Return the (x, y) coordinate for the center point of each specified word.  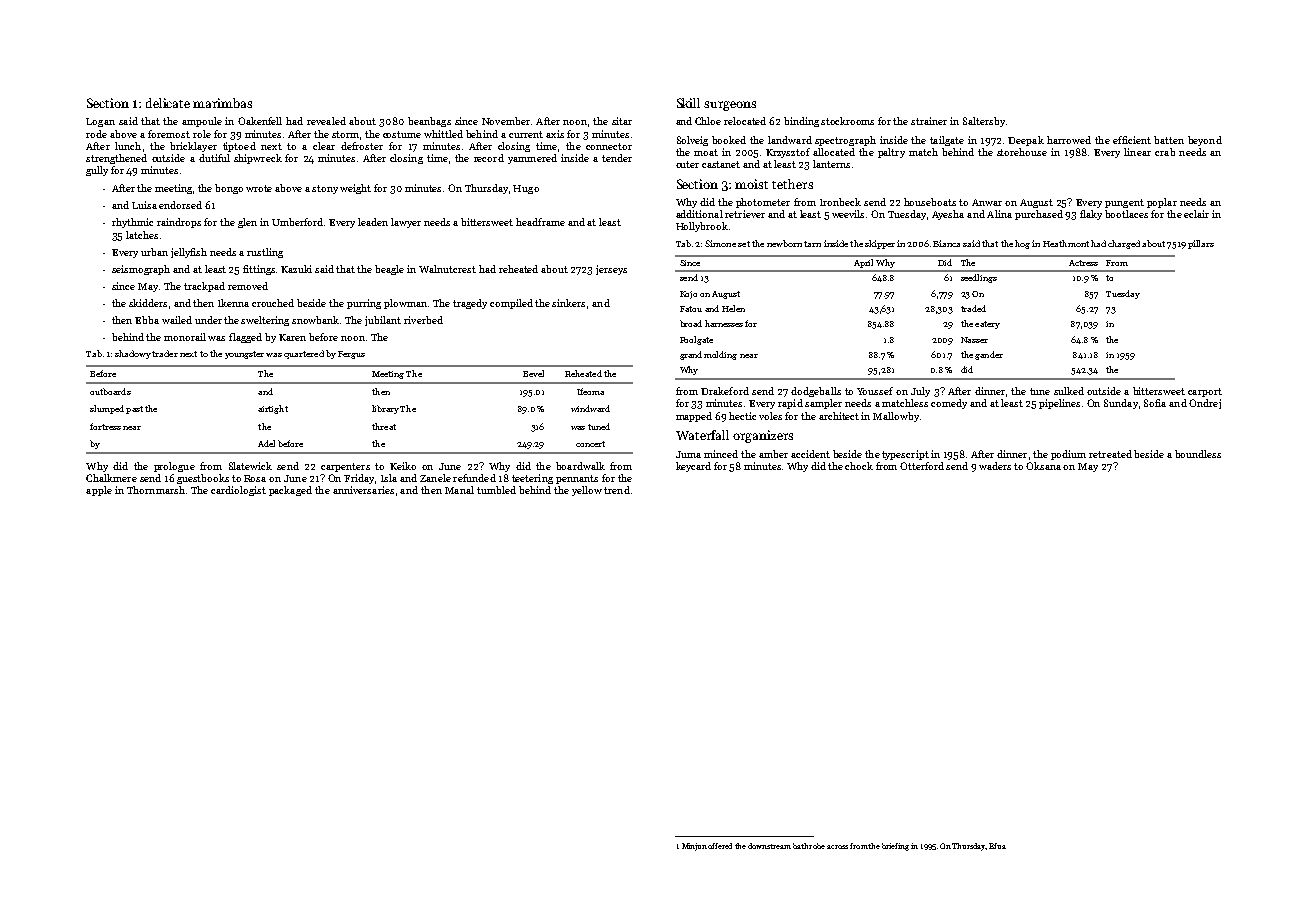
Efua (997, 846)
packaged (290, 491)
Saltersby (984, 122)
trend (617, 490)
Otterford (922, 466)
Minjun (694, 847)
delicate (168, 103)
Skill (688, 103)
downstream (769, 846)
